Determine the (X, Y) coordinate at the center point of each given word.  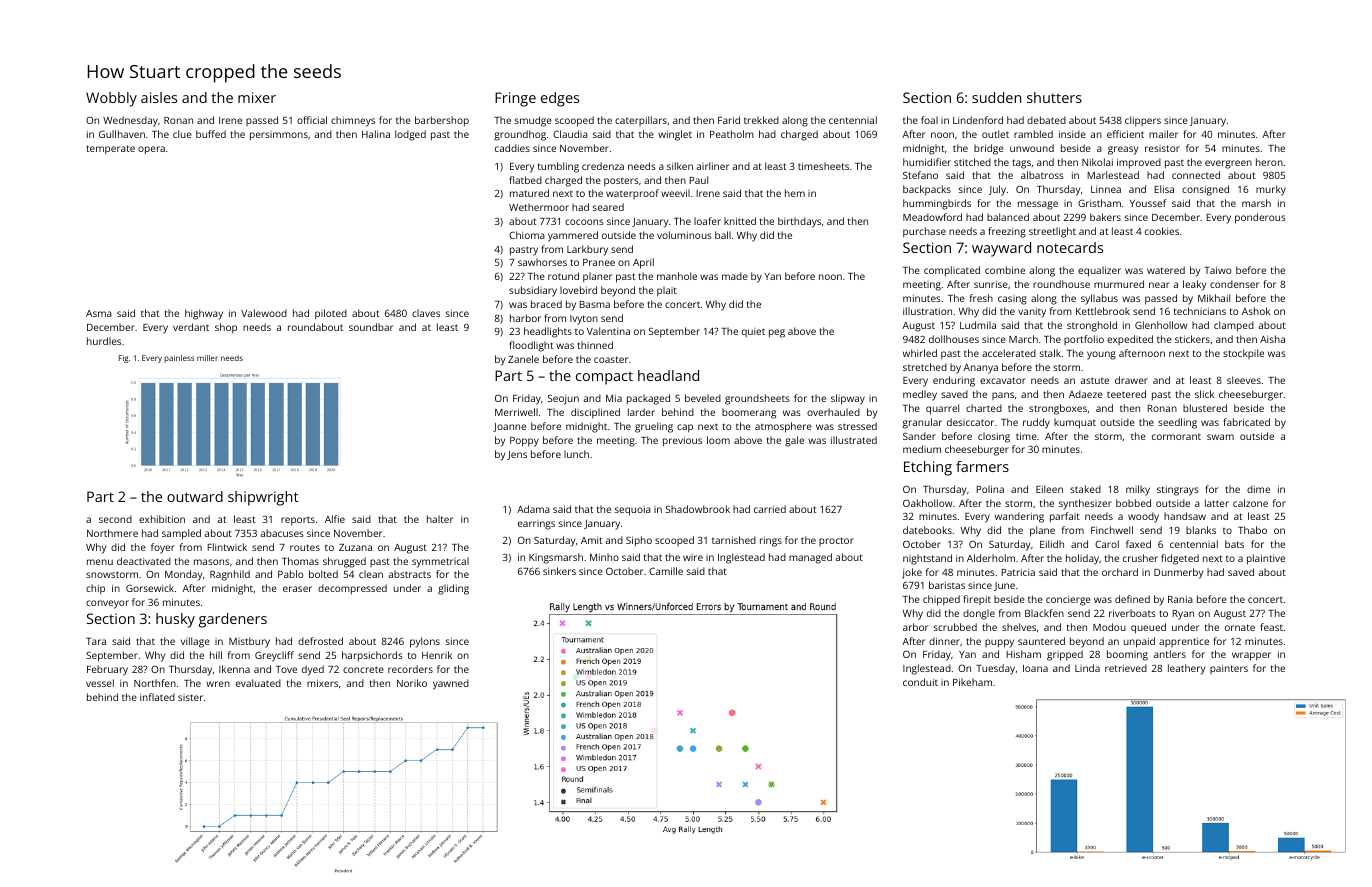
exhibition (162, 519)
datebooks (927, 530)
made (735, 276)
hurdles (104, 341)
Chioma (527, 235)
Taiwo (1217, 270)
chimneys (353, 121)
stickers (1192, 339)
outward (195, 496)
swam (1220, 437)
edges (560, 99)
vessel (100, 683)
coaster (611, 359)
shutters (1054, 97)
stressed (857, 426)
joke (912, 573)
